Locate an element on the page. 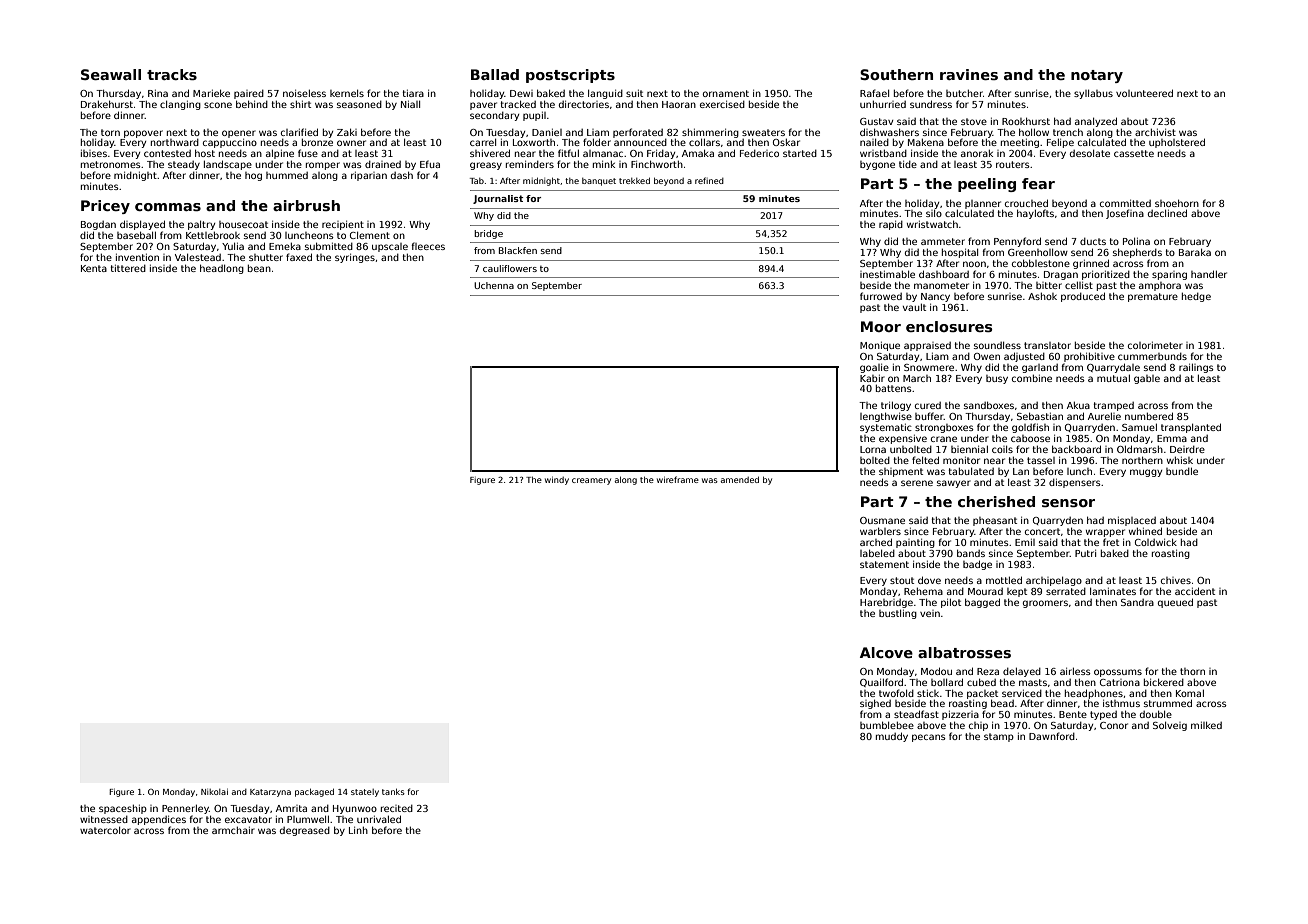 The image size is (1308, 924). windy is located at coordinates (557, 480).
